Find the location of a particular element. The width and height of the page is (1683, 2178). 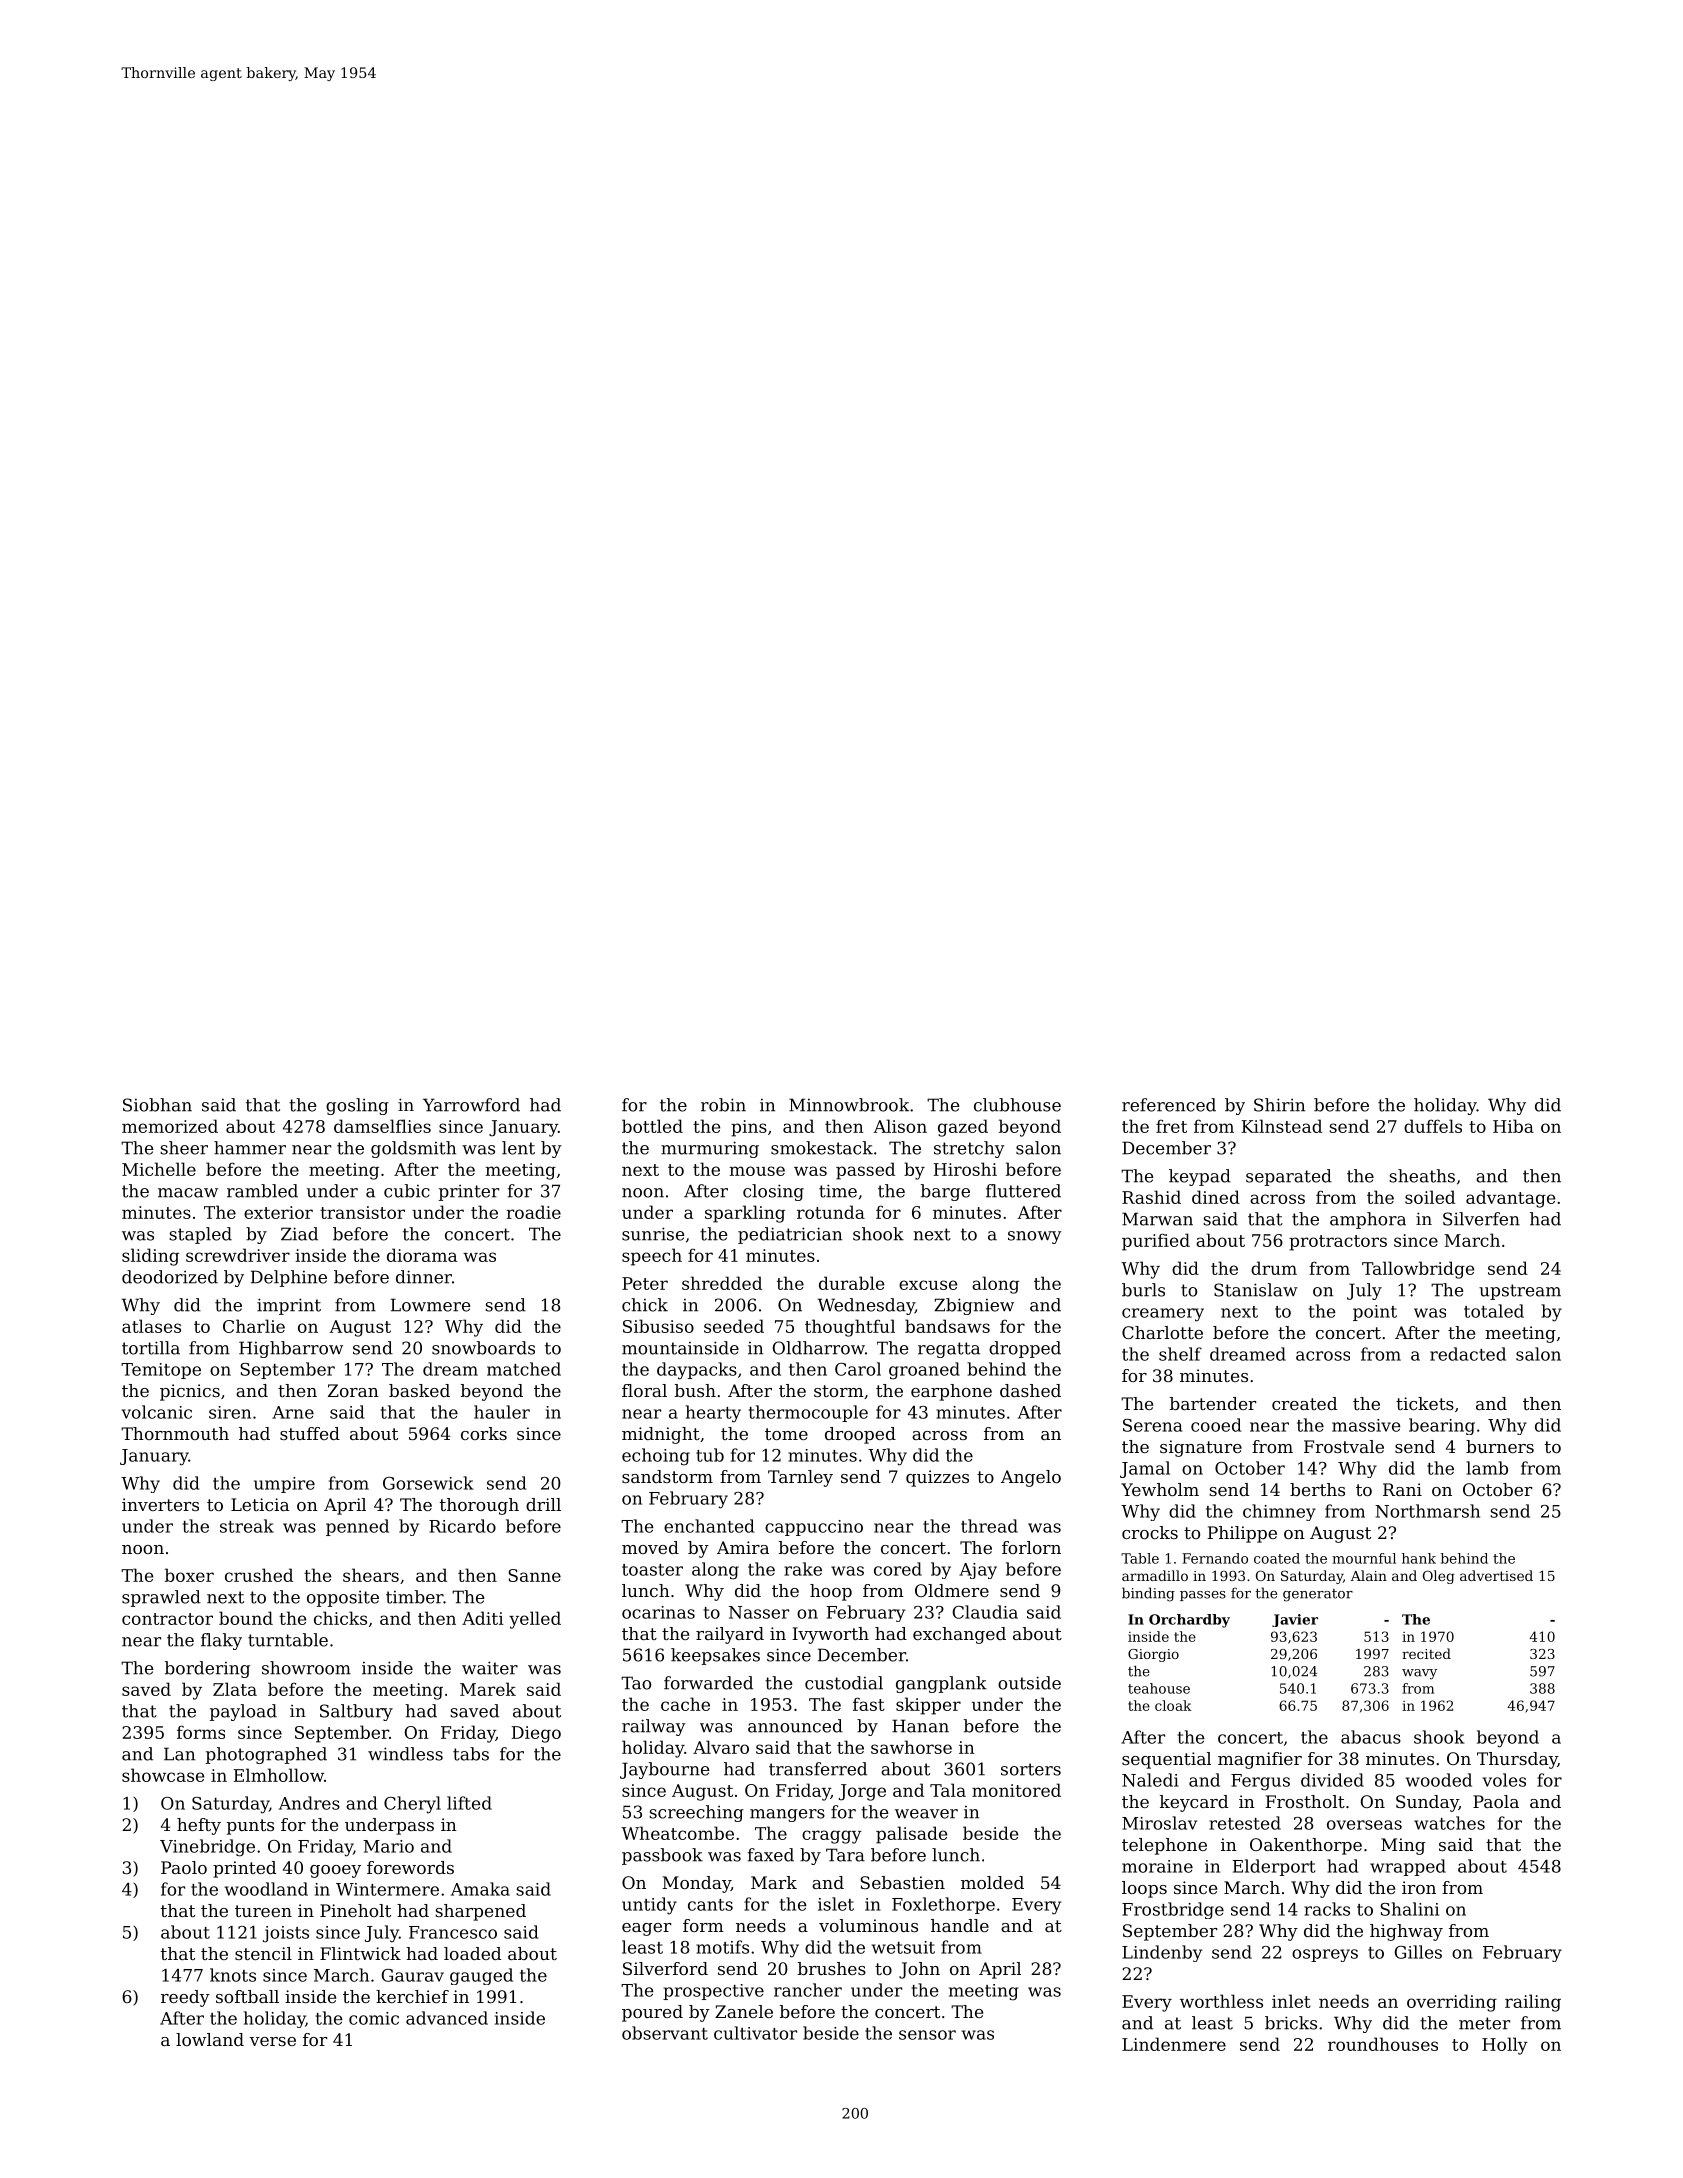

reedy is located at coordinates (185, 1998).
